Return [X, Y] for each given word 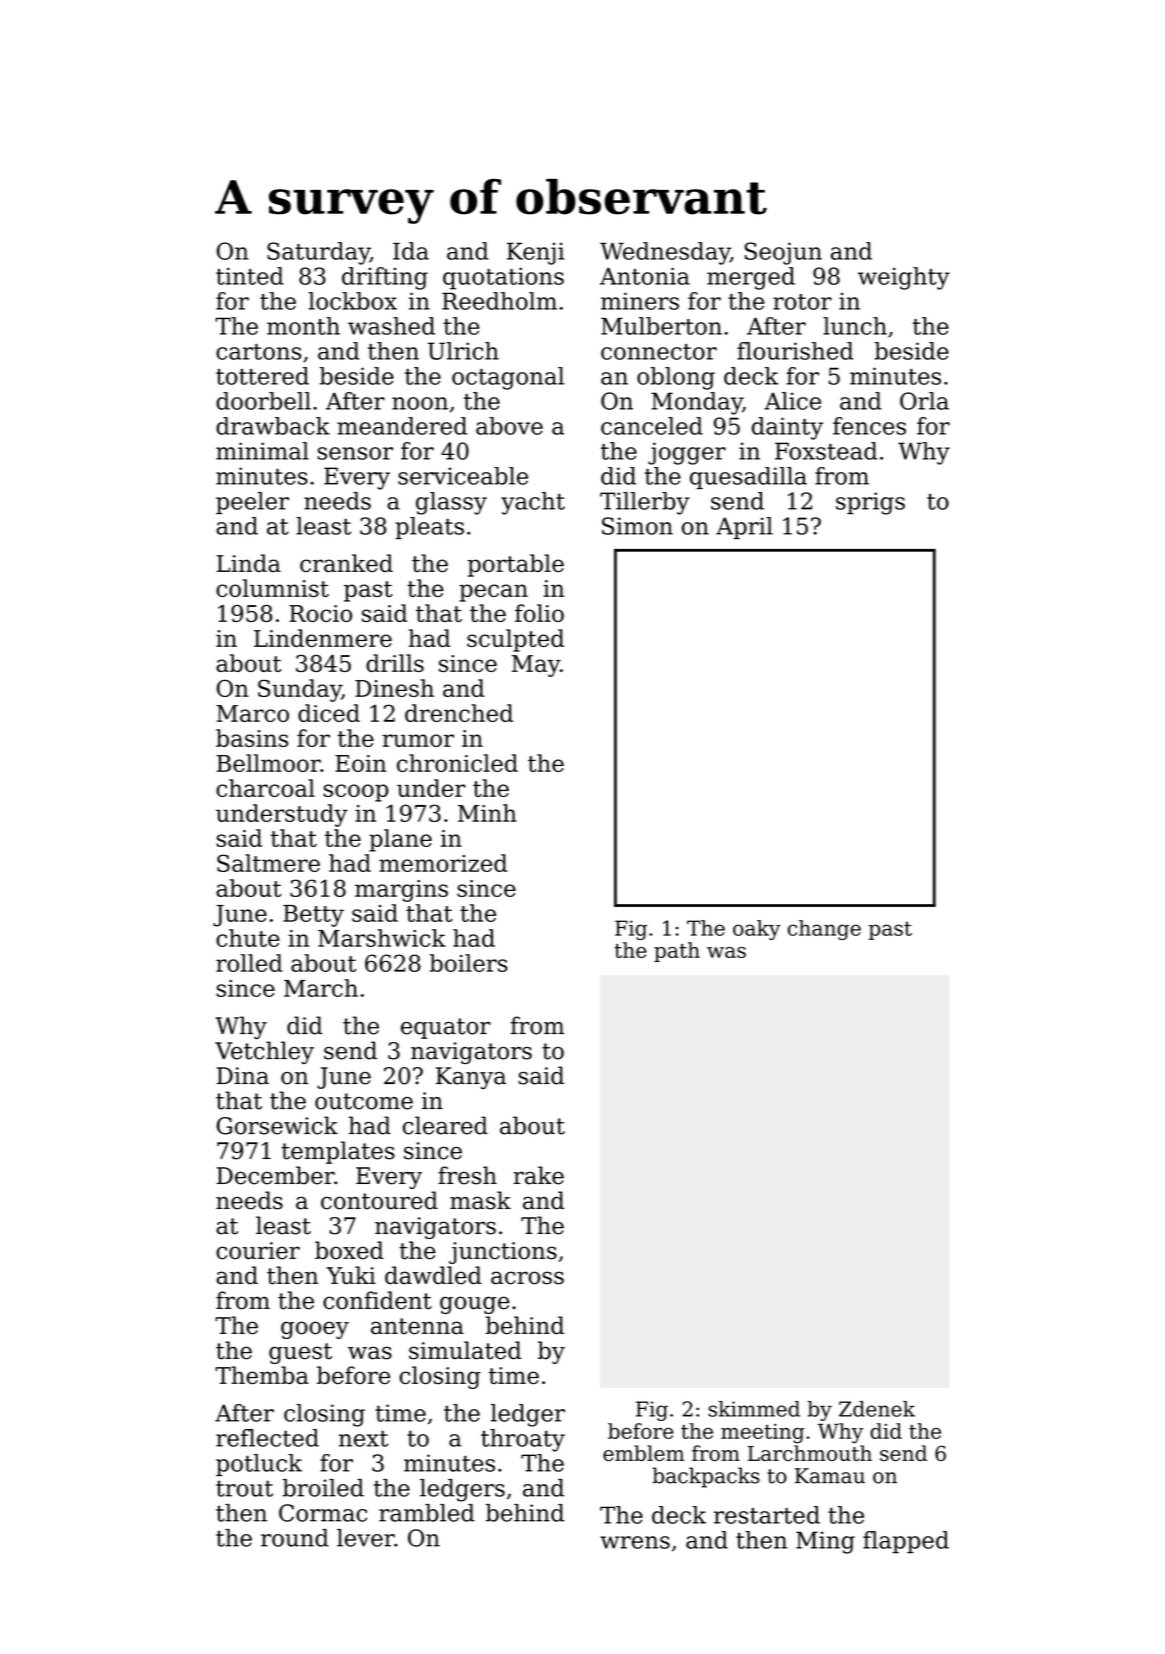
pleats [429, 528]
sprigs [870, 503]
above [509, 426]
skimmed [754, 1409]
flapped [906, 1542]
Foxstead [826, 451]
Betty [313, 916]
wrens [635, 1542]
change [824, 930]
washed [391, 326]
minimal [262, 451]
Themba [262, 1375]
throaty [523, 1440]
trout [244, 1488]
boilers [469, 963]
